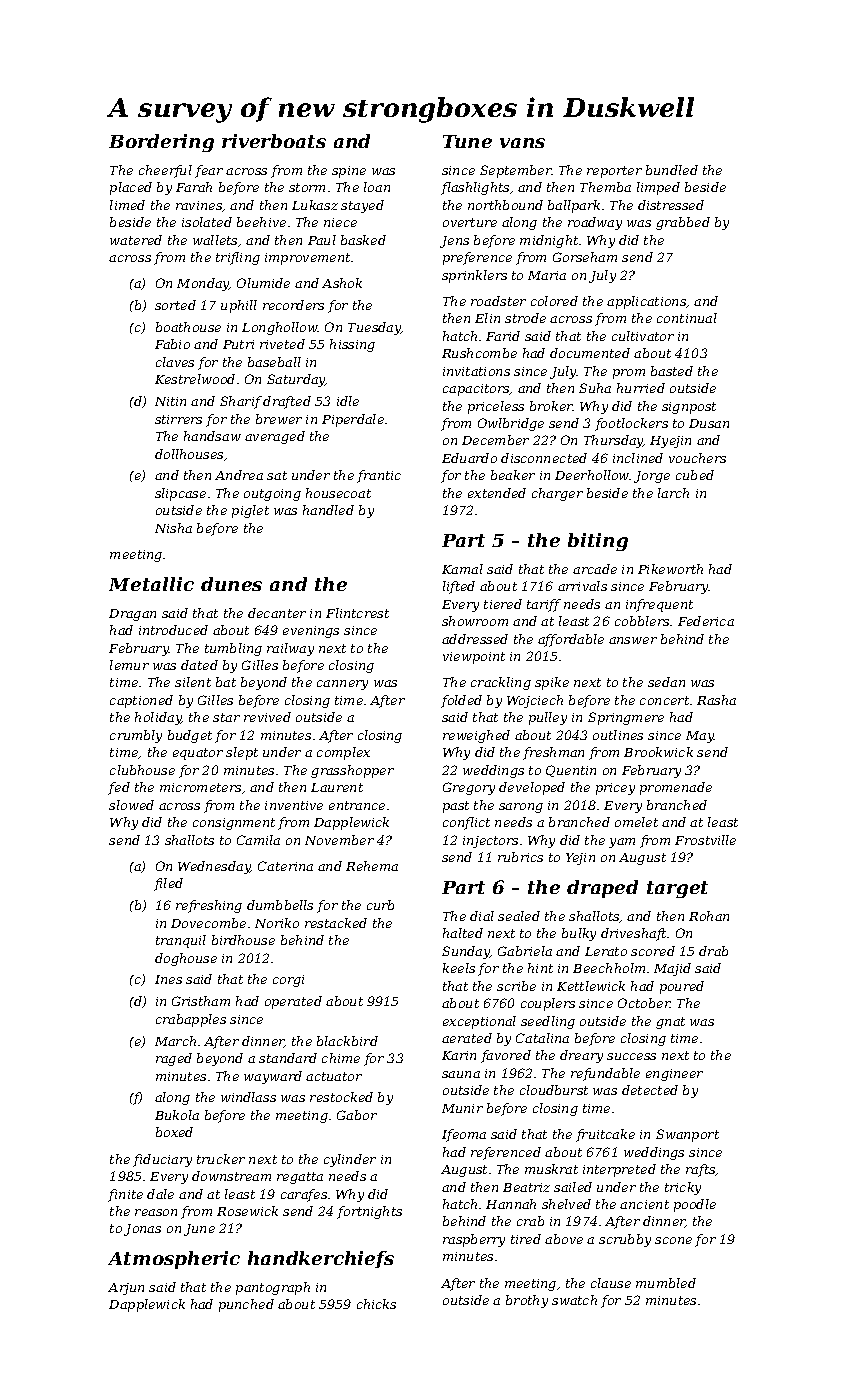 This document has width=849, height=1400. What do you see at coordinates (716, 700) in the document?
I see `Rasha` at bounding box center [716, 700].
